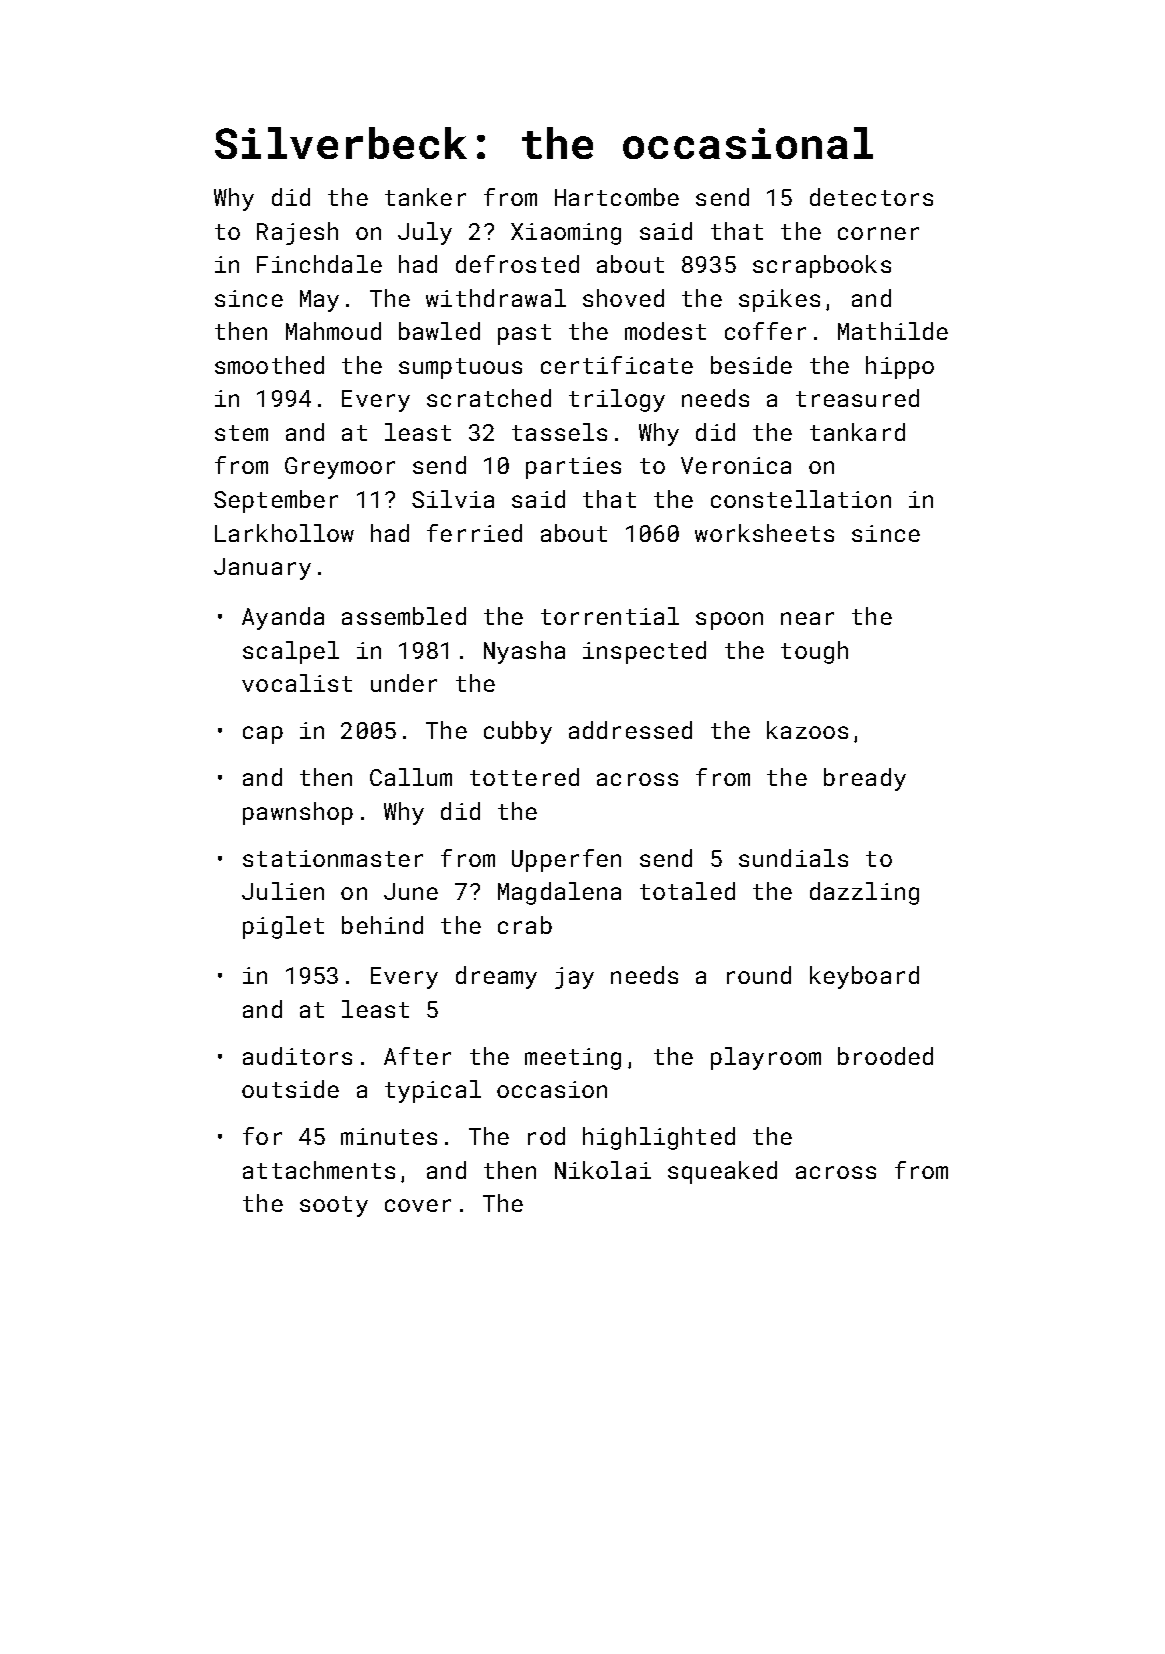 This screenshot has height=1654, width=1165. Describe the element at coordinates (418, 1205) in the screenshot. I see `cover` at that location.
